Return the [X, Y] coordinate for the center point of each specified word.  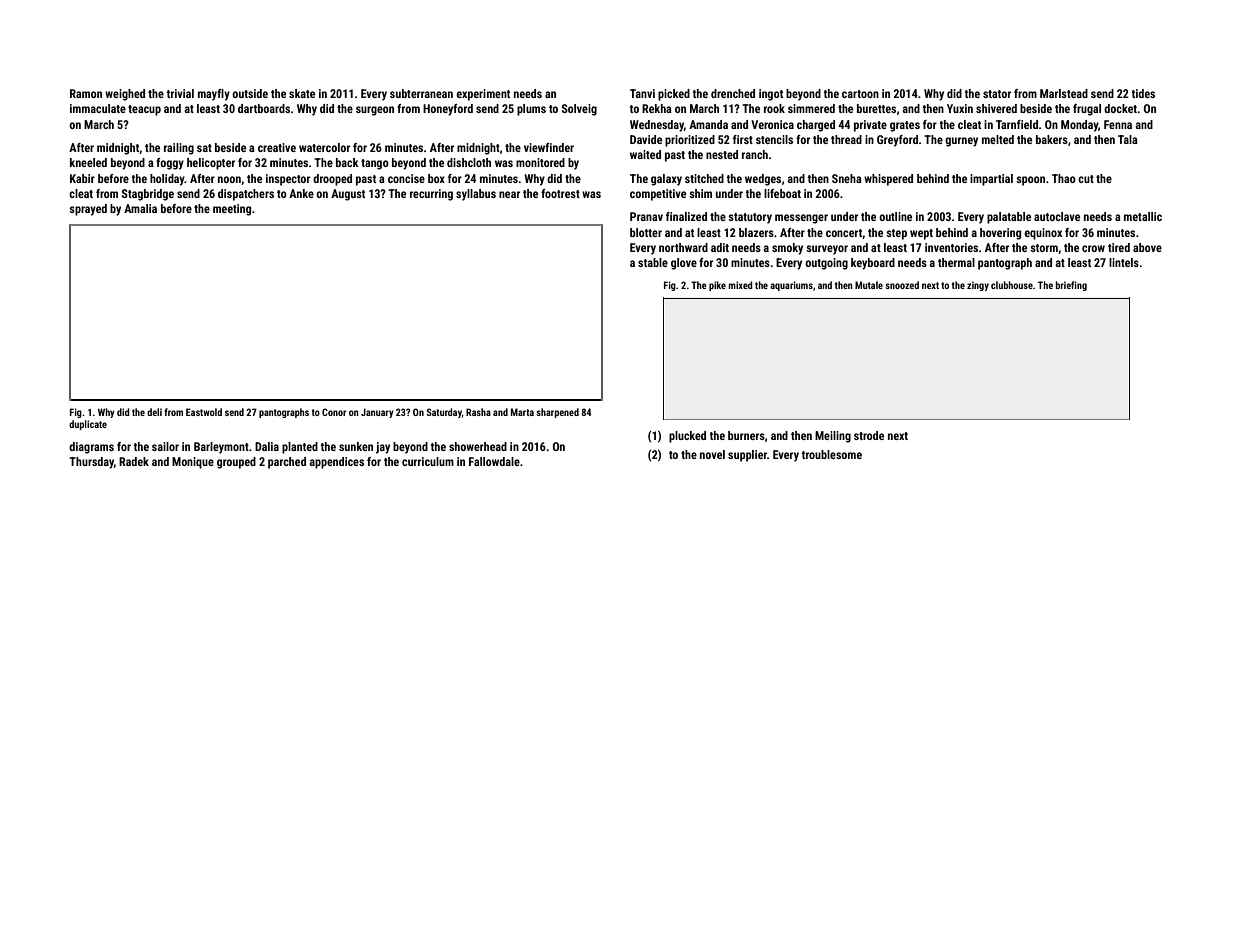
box [436, 178]
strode [869, 435]
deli [154, 412]
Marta [522, 412]
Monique [193, 463]
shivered [996, 108]
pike [717, 286]
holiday [167, 180]
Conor [334, 412]
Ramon [86, 93]
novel [712, 454]
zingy [978, 286]
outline [895, 216]
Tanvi [642, 93]
